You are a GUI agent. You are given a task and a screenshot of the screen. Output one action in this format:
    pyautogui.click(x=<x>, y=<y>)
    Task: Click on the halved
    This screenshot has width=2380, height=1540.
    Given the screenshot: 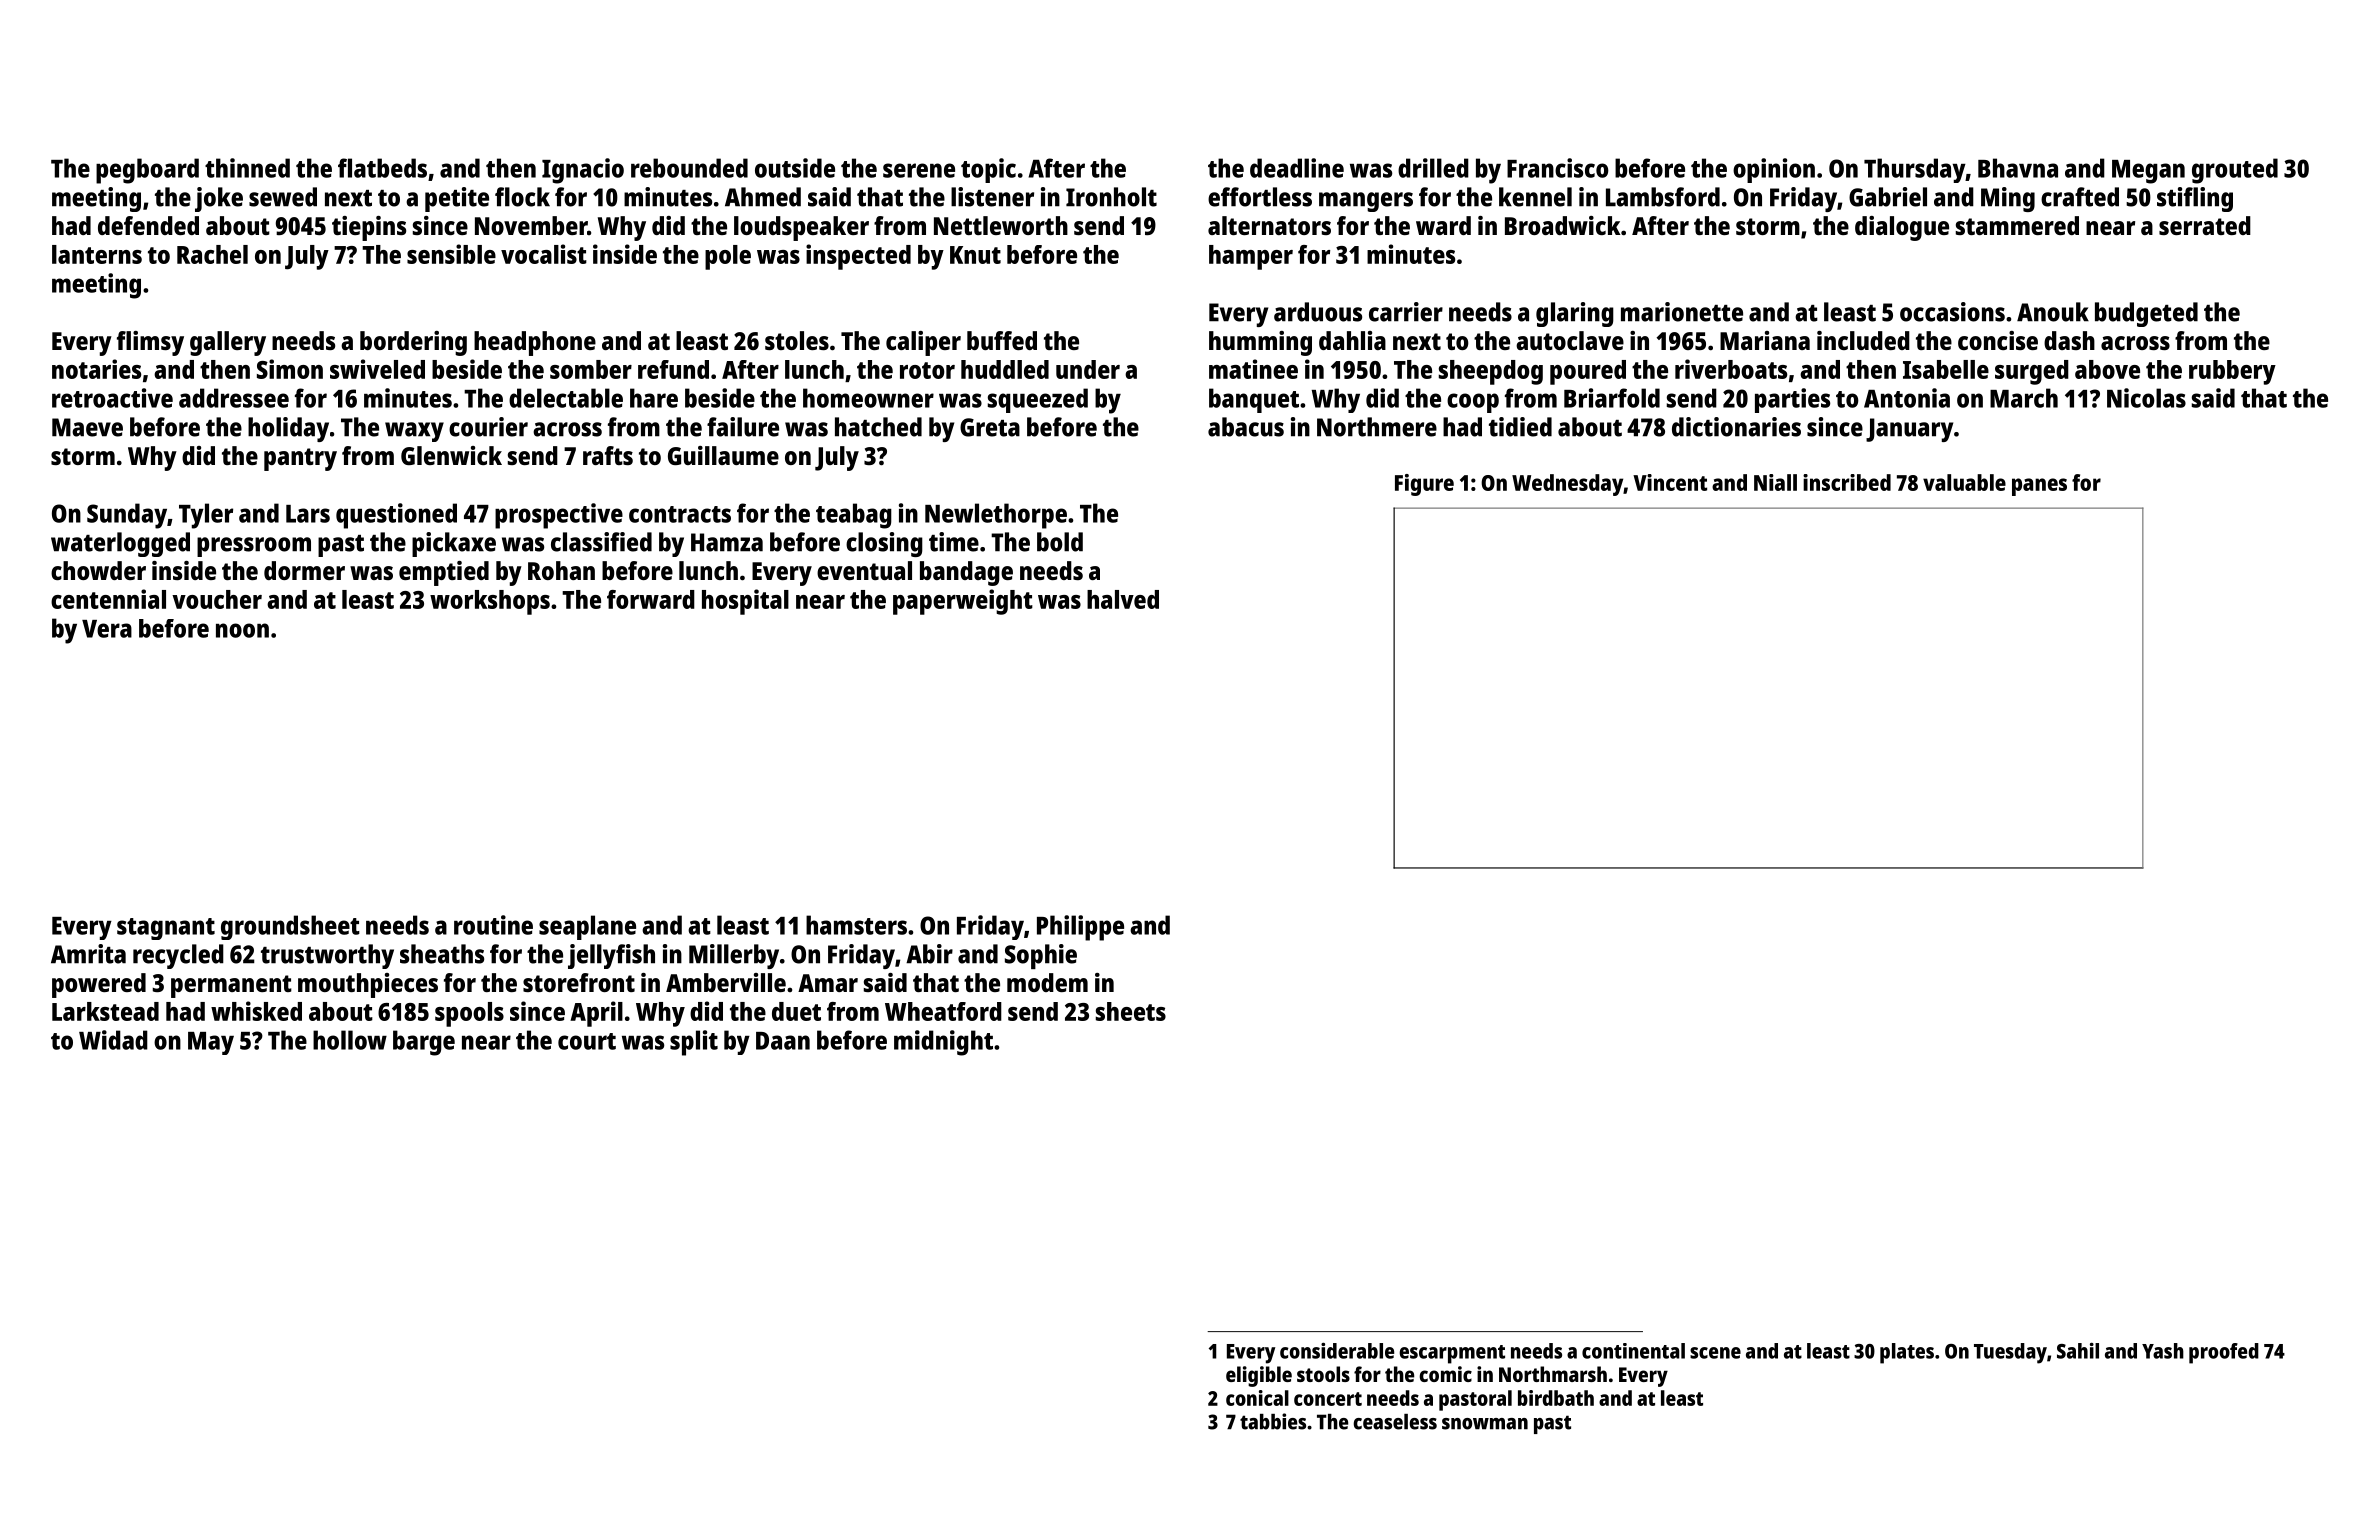 What is the action you would take?
    pyautogui.click(x=1123, y=599)
